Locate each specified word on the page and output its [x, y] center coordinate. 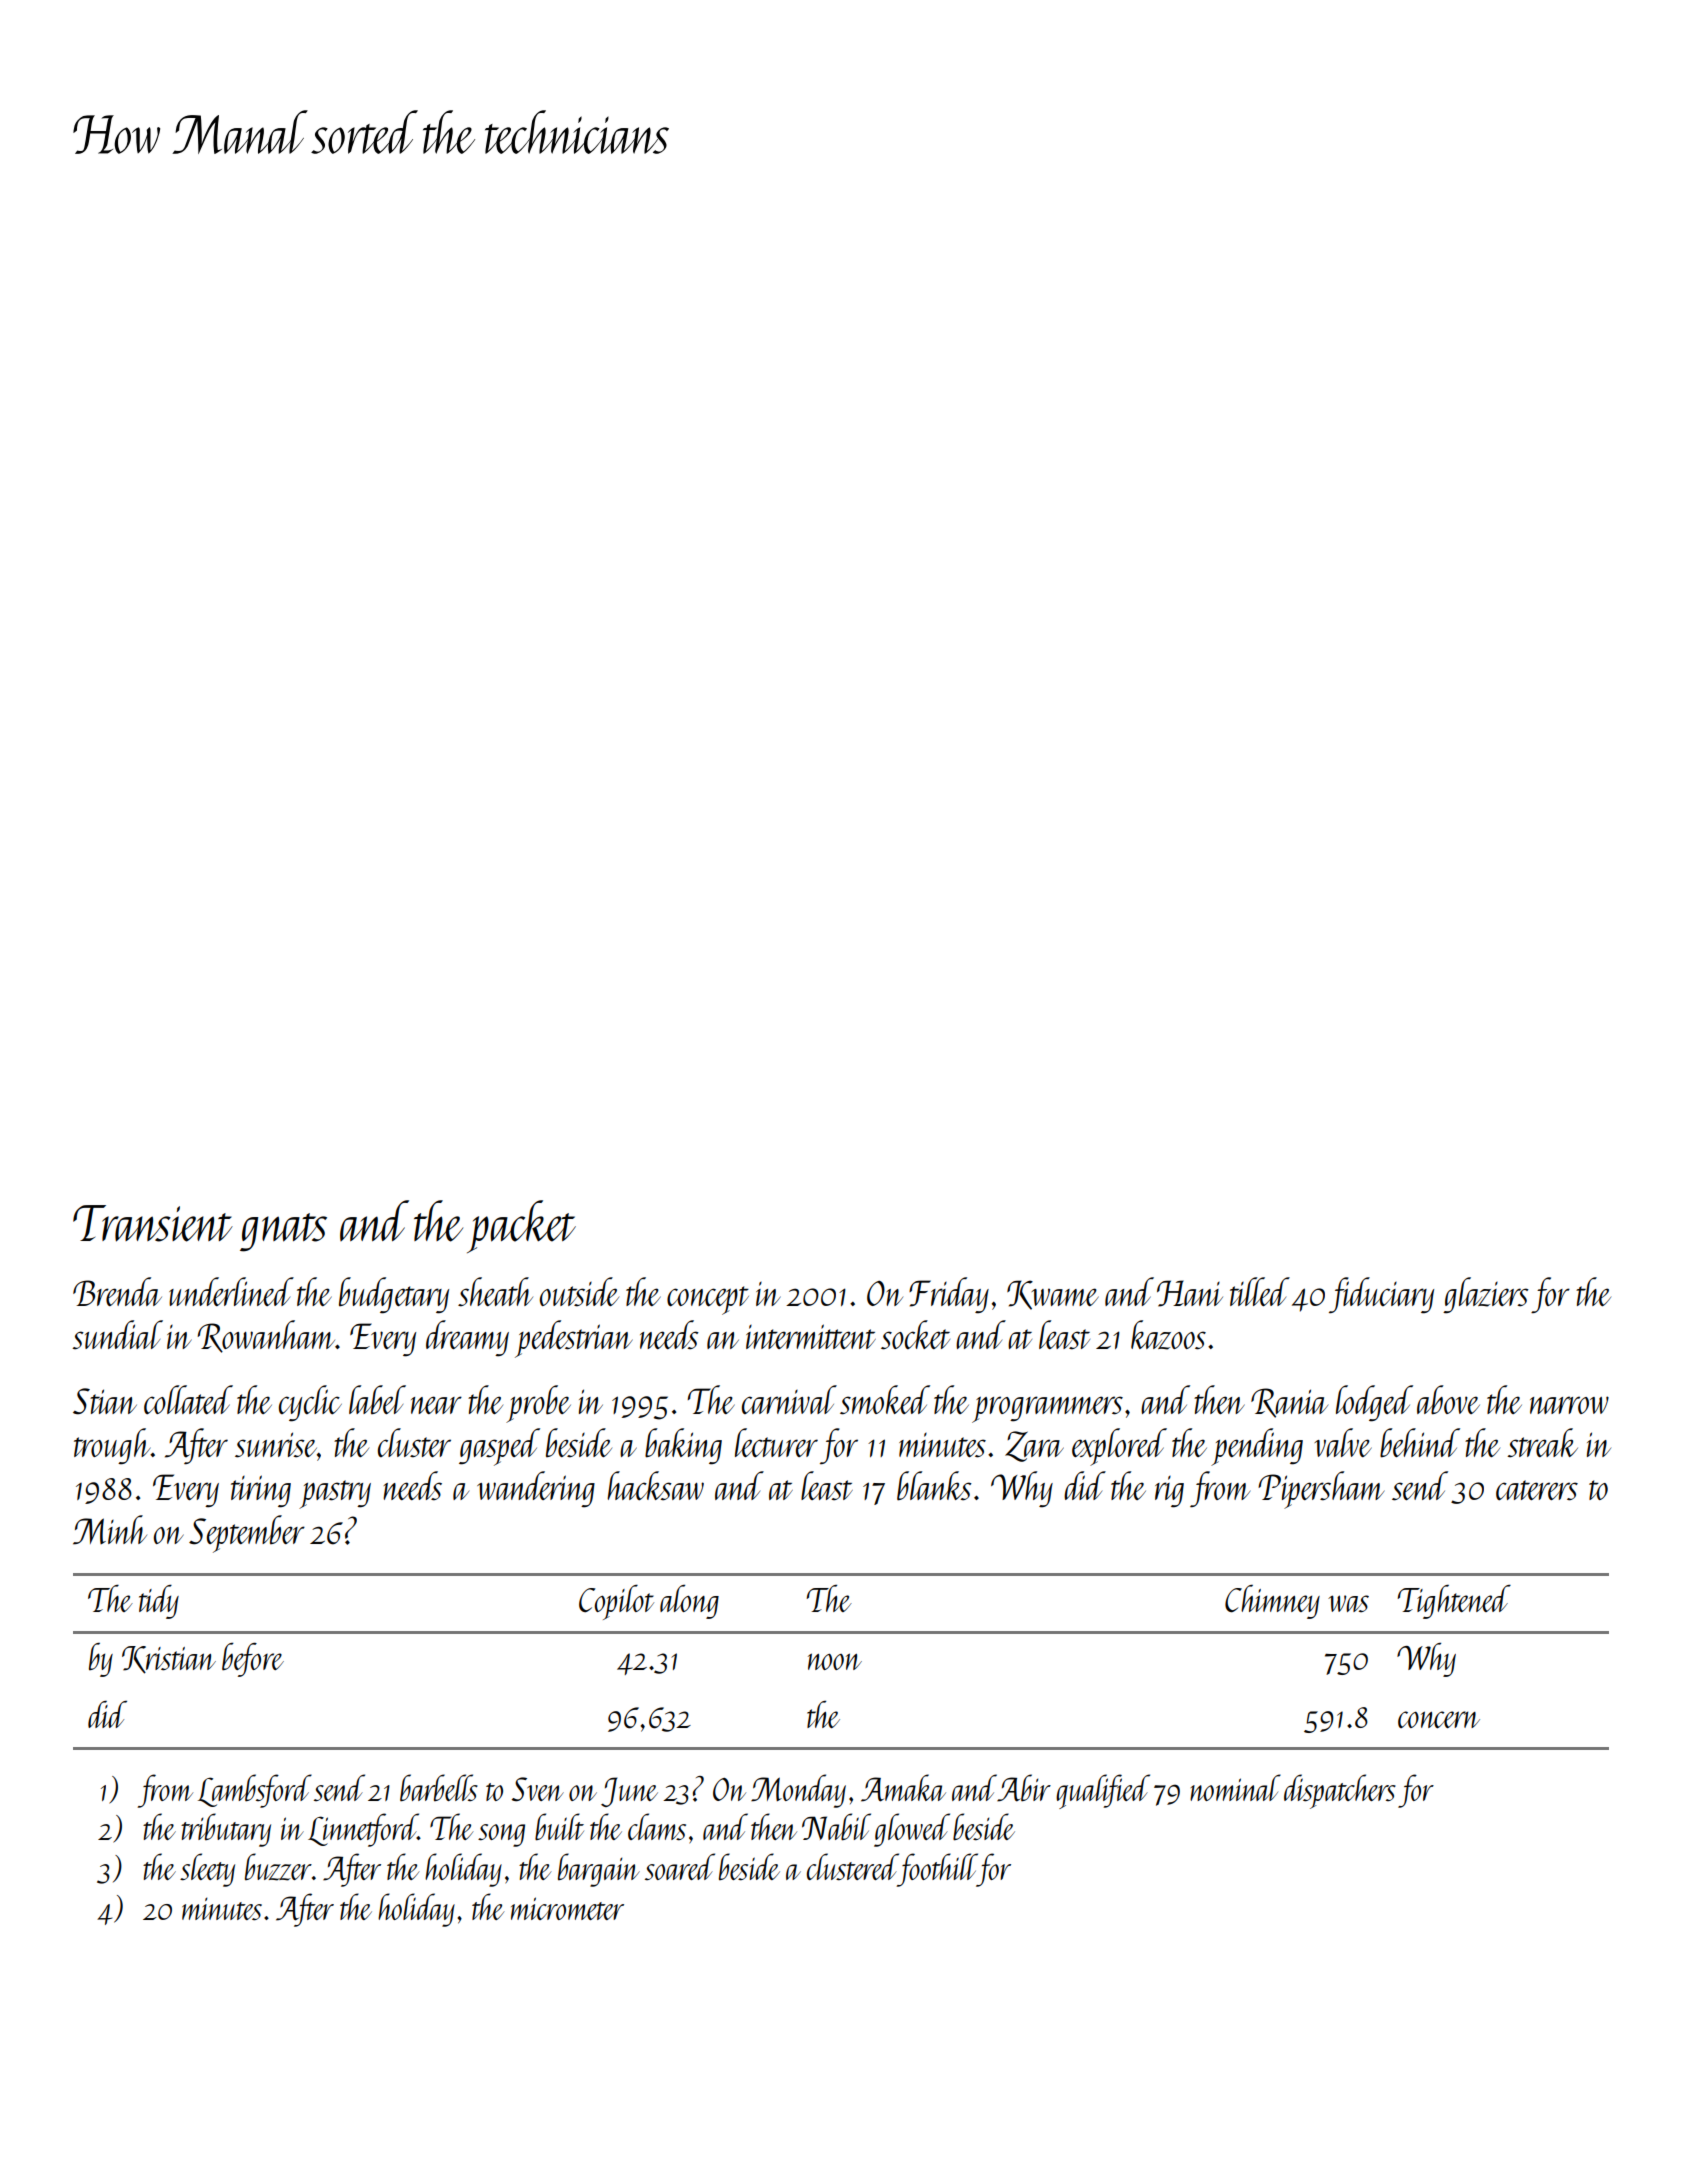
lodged [1374, 1403]
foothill [937, 1870]
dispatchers [1340, 1791]
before [253, 1659]
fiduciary [1381, 1295]
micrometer [567, 1908]
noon [835, 1661]
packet [521, 1226]
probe [538, 1404]
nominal [1235, 1787]
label [377, 1399]
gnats [283, 1232]
